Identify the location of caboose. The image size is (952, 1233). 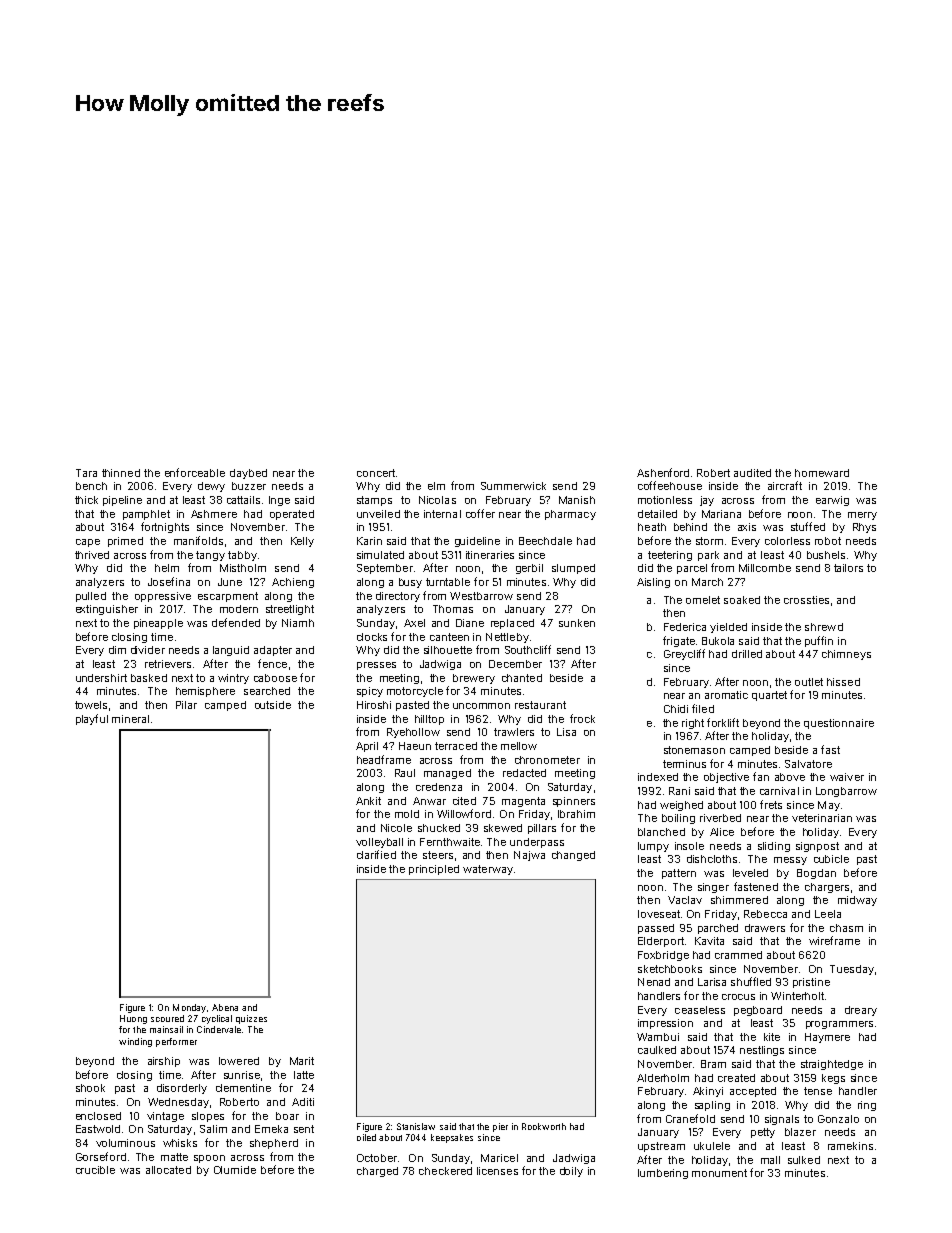
(275, 678).
